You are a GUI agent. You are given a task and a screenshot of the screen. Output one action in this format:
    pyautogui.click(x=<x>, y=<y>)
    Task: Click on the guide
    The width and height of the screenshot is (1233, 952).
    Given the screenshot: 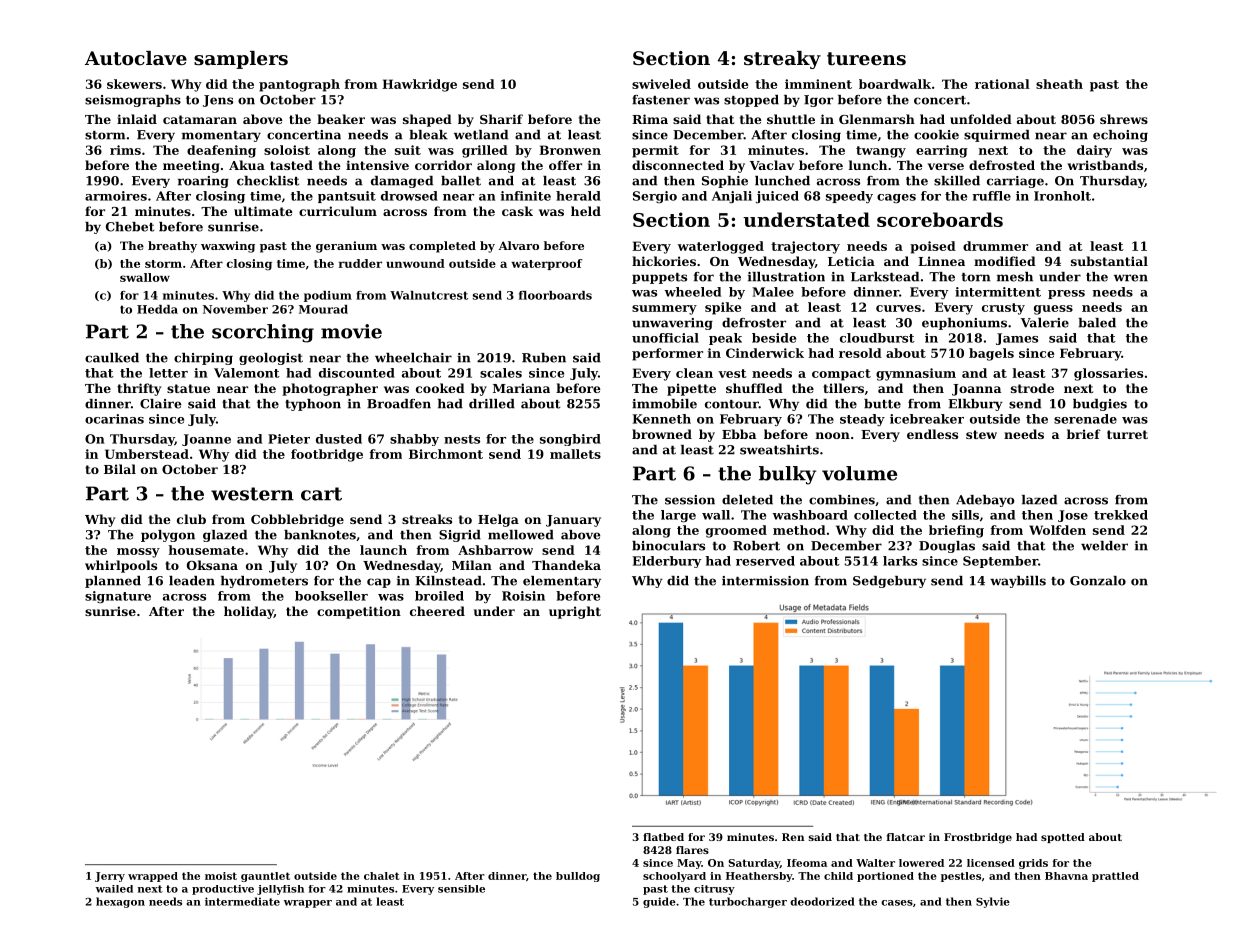 What is the action you would take?
    pyautogui.click(x=659, y=902)
